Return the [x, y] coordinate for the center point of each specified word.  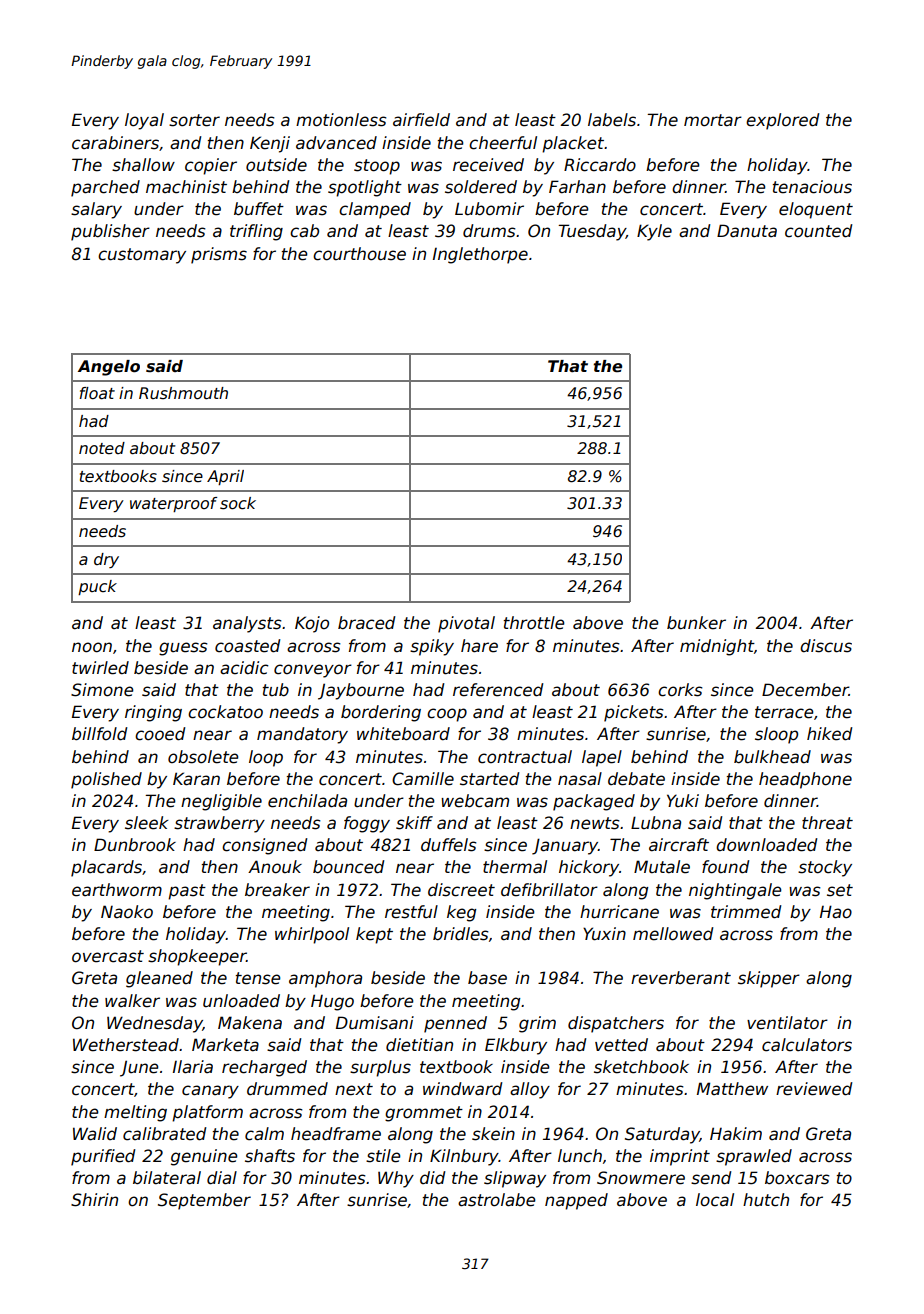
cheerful [503, 143]
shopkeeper [197, 957]
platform [207, 1113]
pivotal [466, 624]
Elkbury [516, 1046]
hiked [829, 734]
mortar [713, 120]
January [565, 846]
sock [238, 503]
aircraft [679, 845]
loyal [144, 121]
